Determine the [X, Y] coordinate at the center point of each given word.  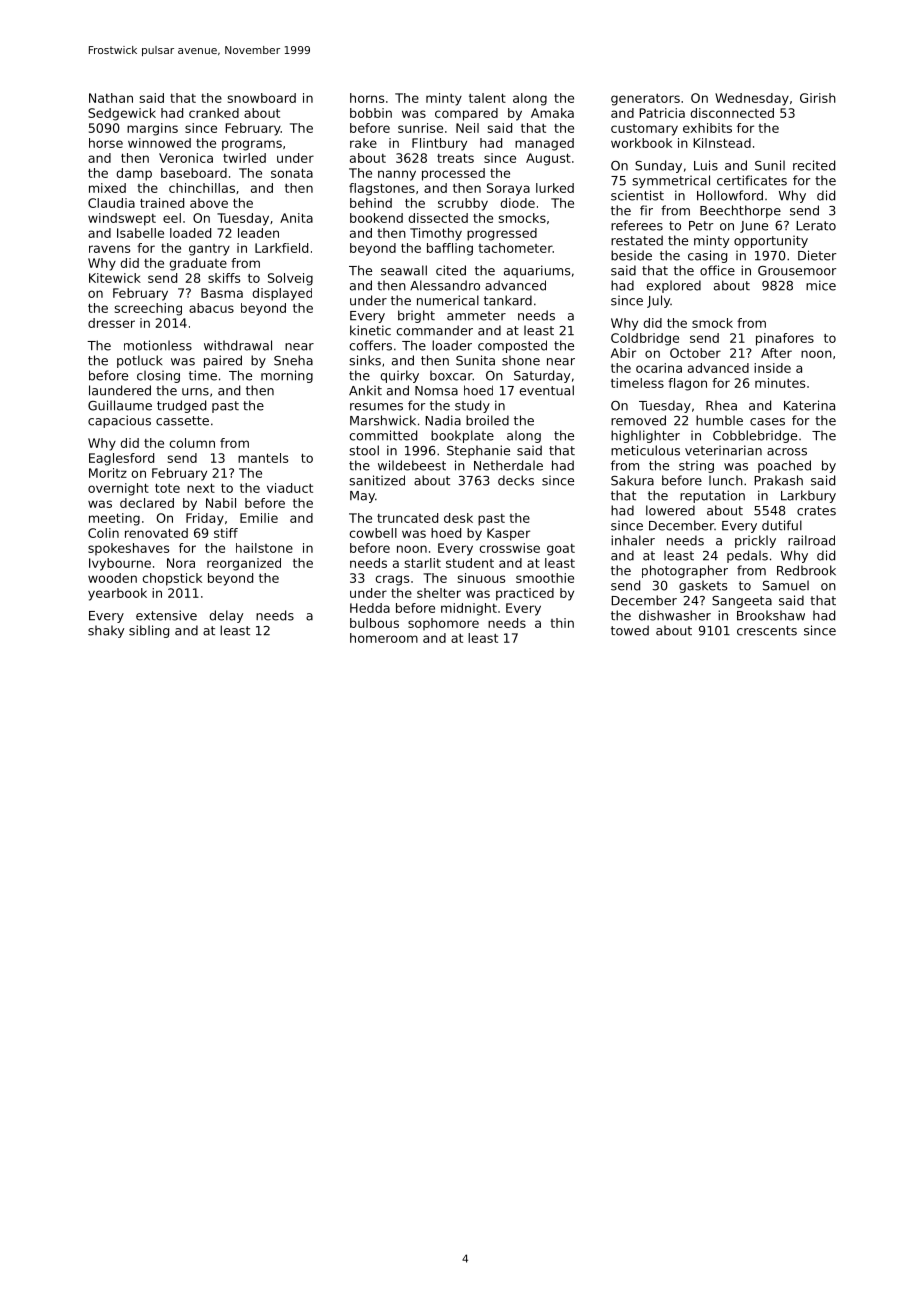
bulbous [374, 623]
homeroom [384, 638]
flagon [687, 384]
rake [363, 143]
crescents [767, 631]
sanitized [377, 480]
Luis [706, 165]
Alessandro [445, 285]
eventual [547, 390]
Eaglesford [121, 459]
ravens [109, 249]
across [787, 452]
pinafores [785, 339]
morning [287, 376]
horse [106, 143]
